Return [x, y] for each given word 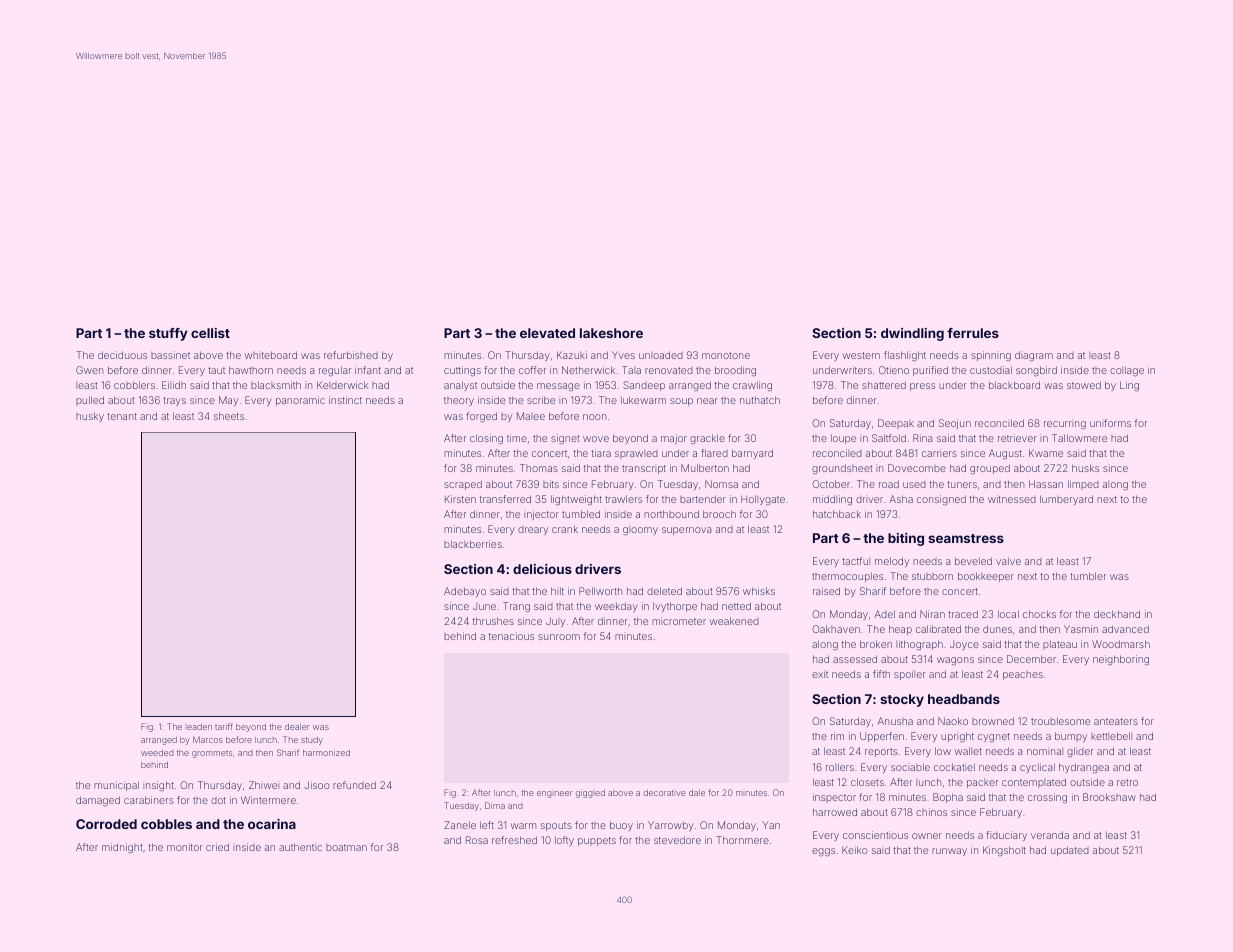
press [922, 387]
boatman [346, 847]
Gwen [89, 370]
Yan [771, 825]
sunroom [559, 637]
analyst [460, 386]
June [484, 606]
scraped [463, 485]
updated [1070, 851]
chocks [1039, 614]
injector [541, 515]
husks [1085, 468]
